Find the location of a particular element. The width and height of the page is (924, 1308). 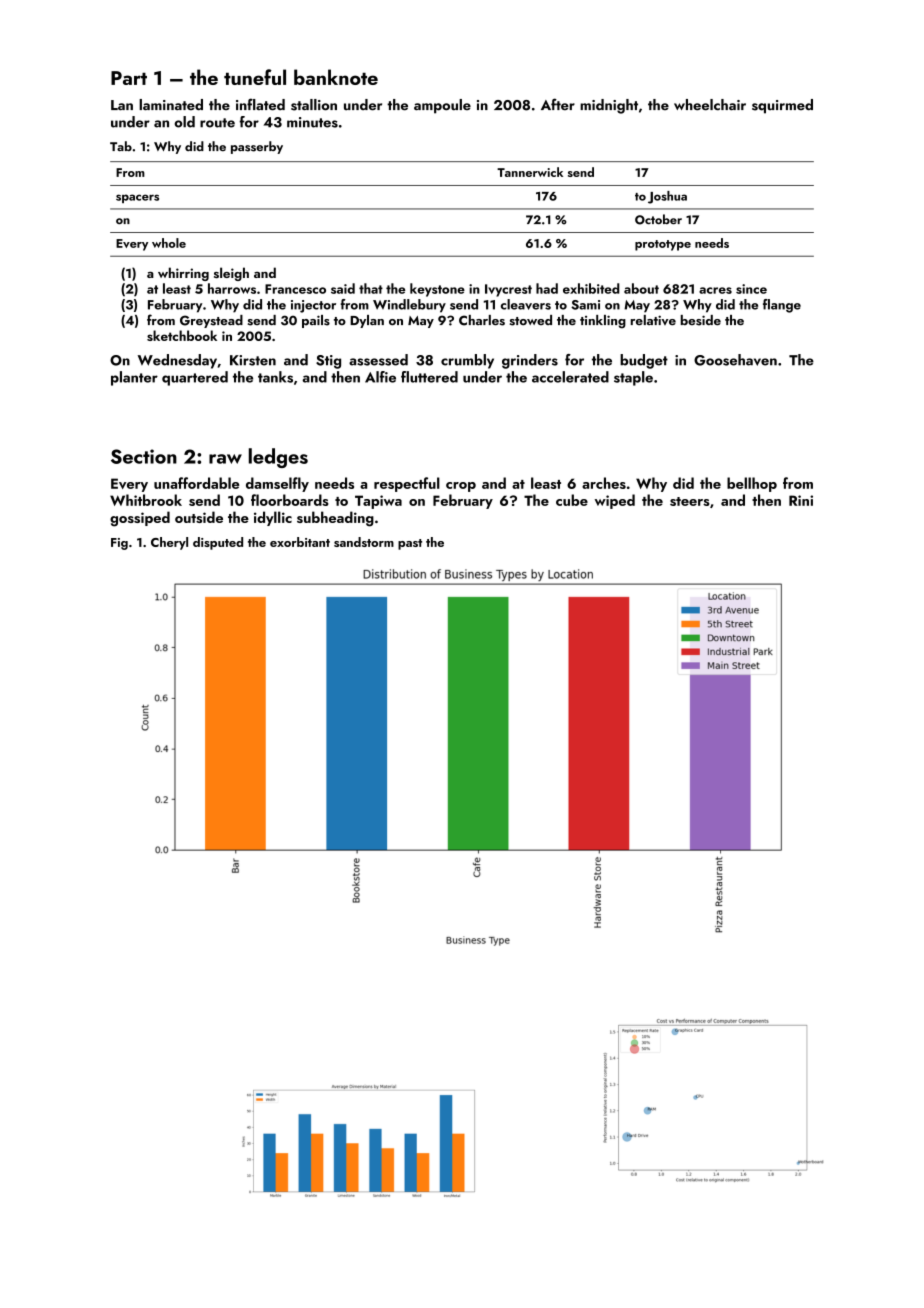

Kirsten is located at coordinates (253, 360).
